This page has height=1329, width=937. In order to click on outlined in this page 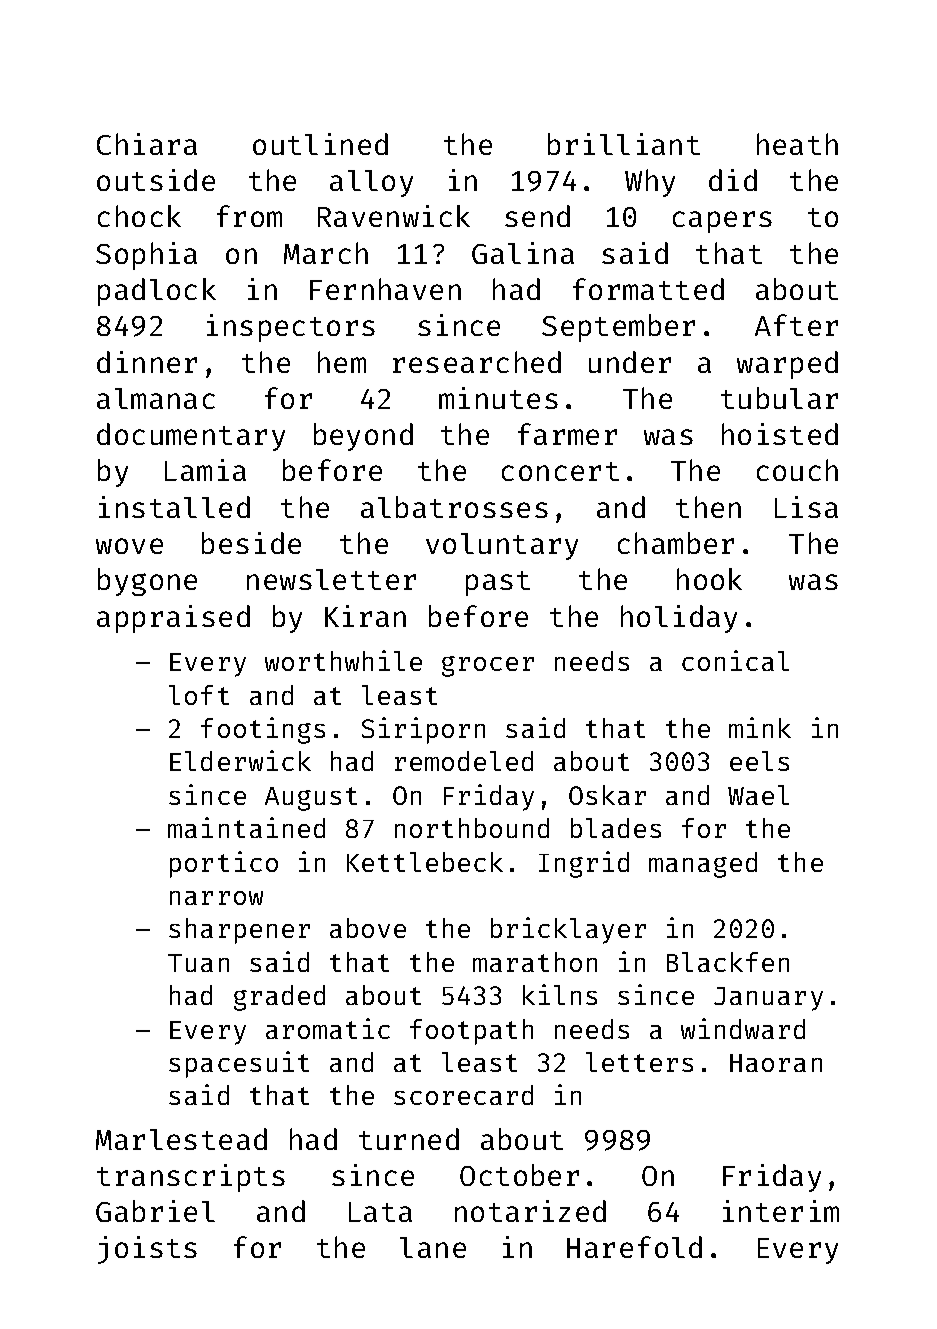, I will do `click(320, 144)`.
